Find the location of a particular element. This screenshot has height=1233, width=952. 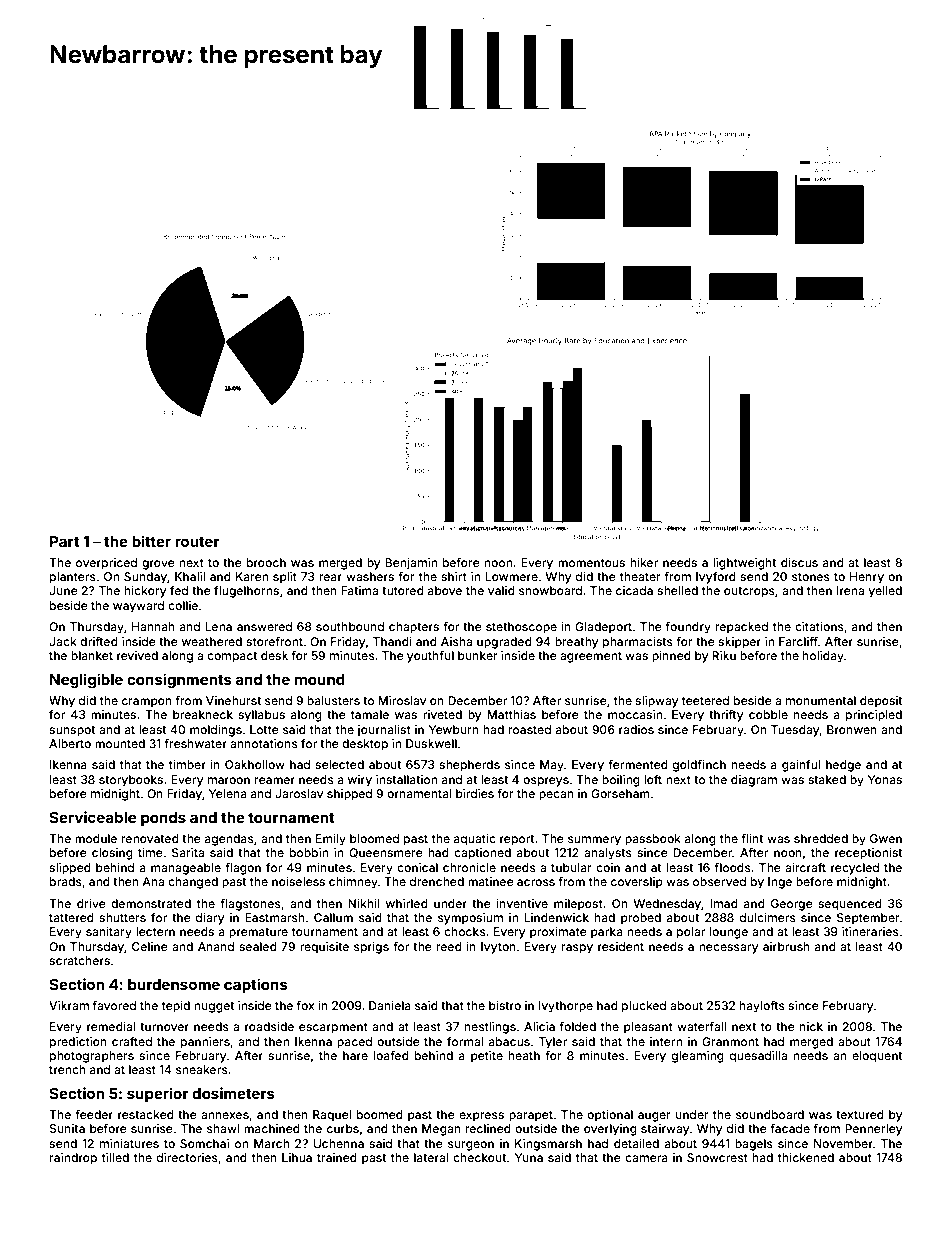

heath is located at coordinates (524, 1055).
